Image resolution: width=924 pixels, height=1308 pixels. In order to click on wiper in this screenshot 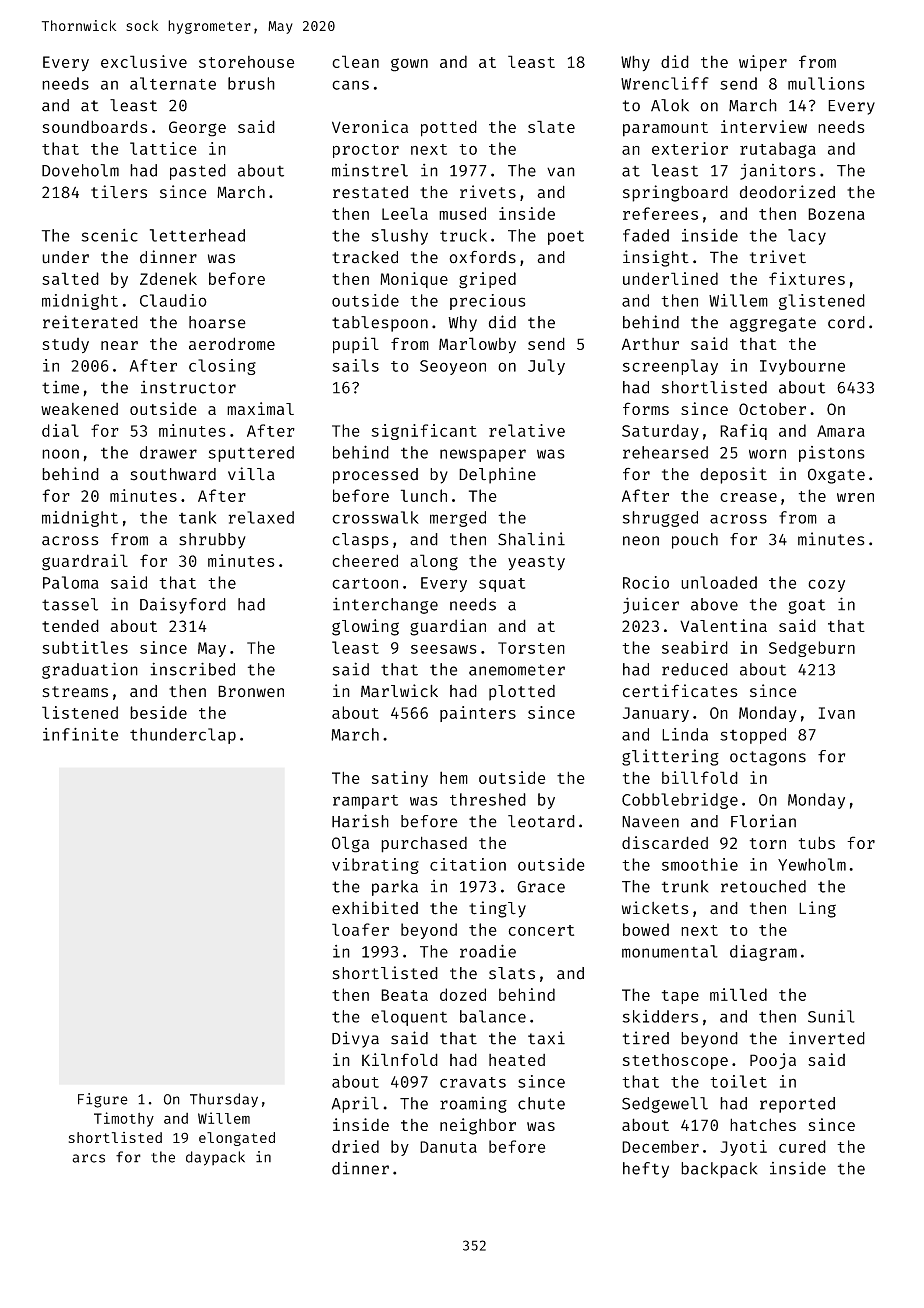, I will do `click(763, 63)`.
